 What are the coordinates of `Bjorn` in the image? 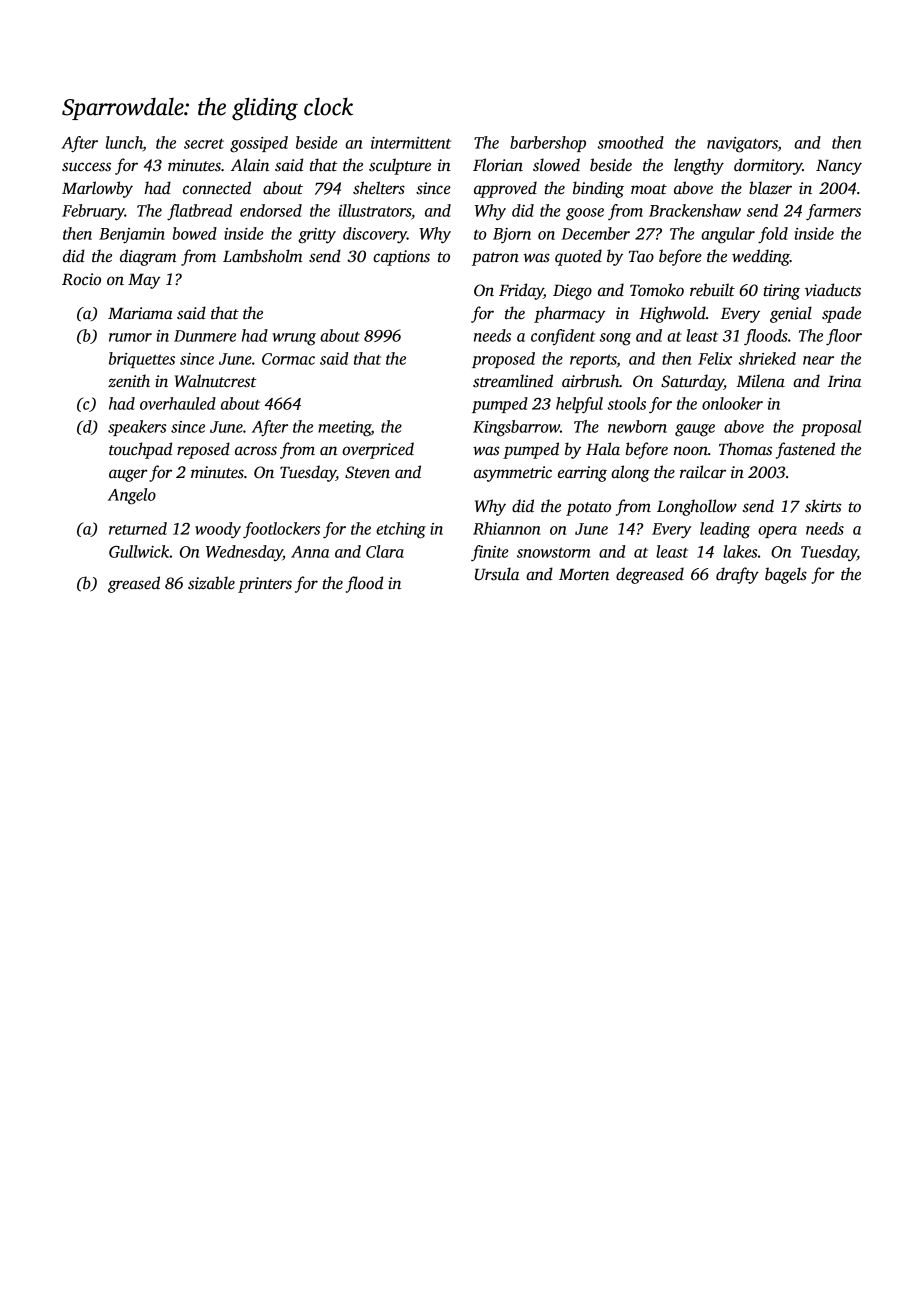 It's located at (512, 236).
